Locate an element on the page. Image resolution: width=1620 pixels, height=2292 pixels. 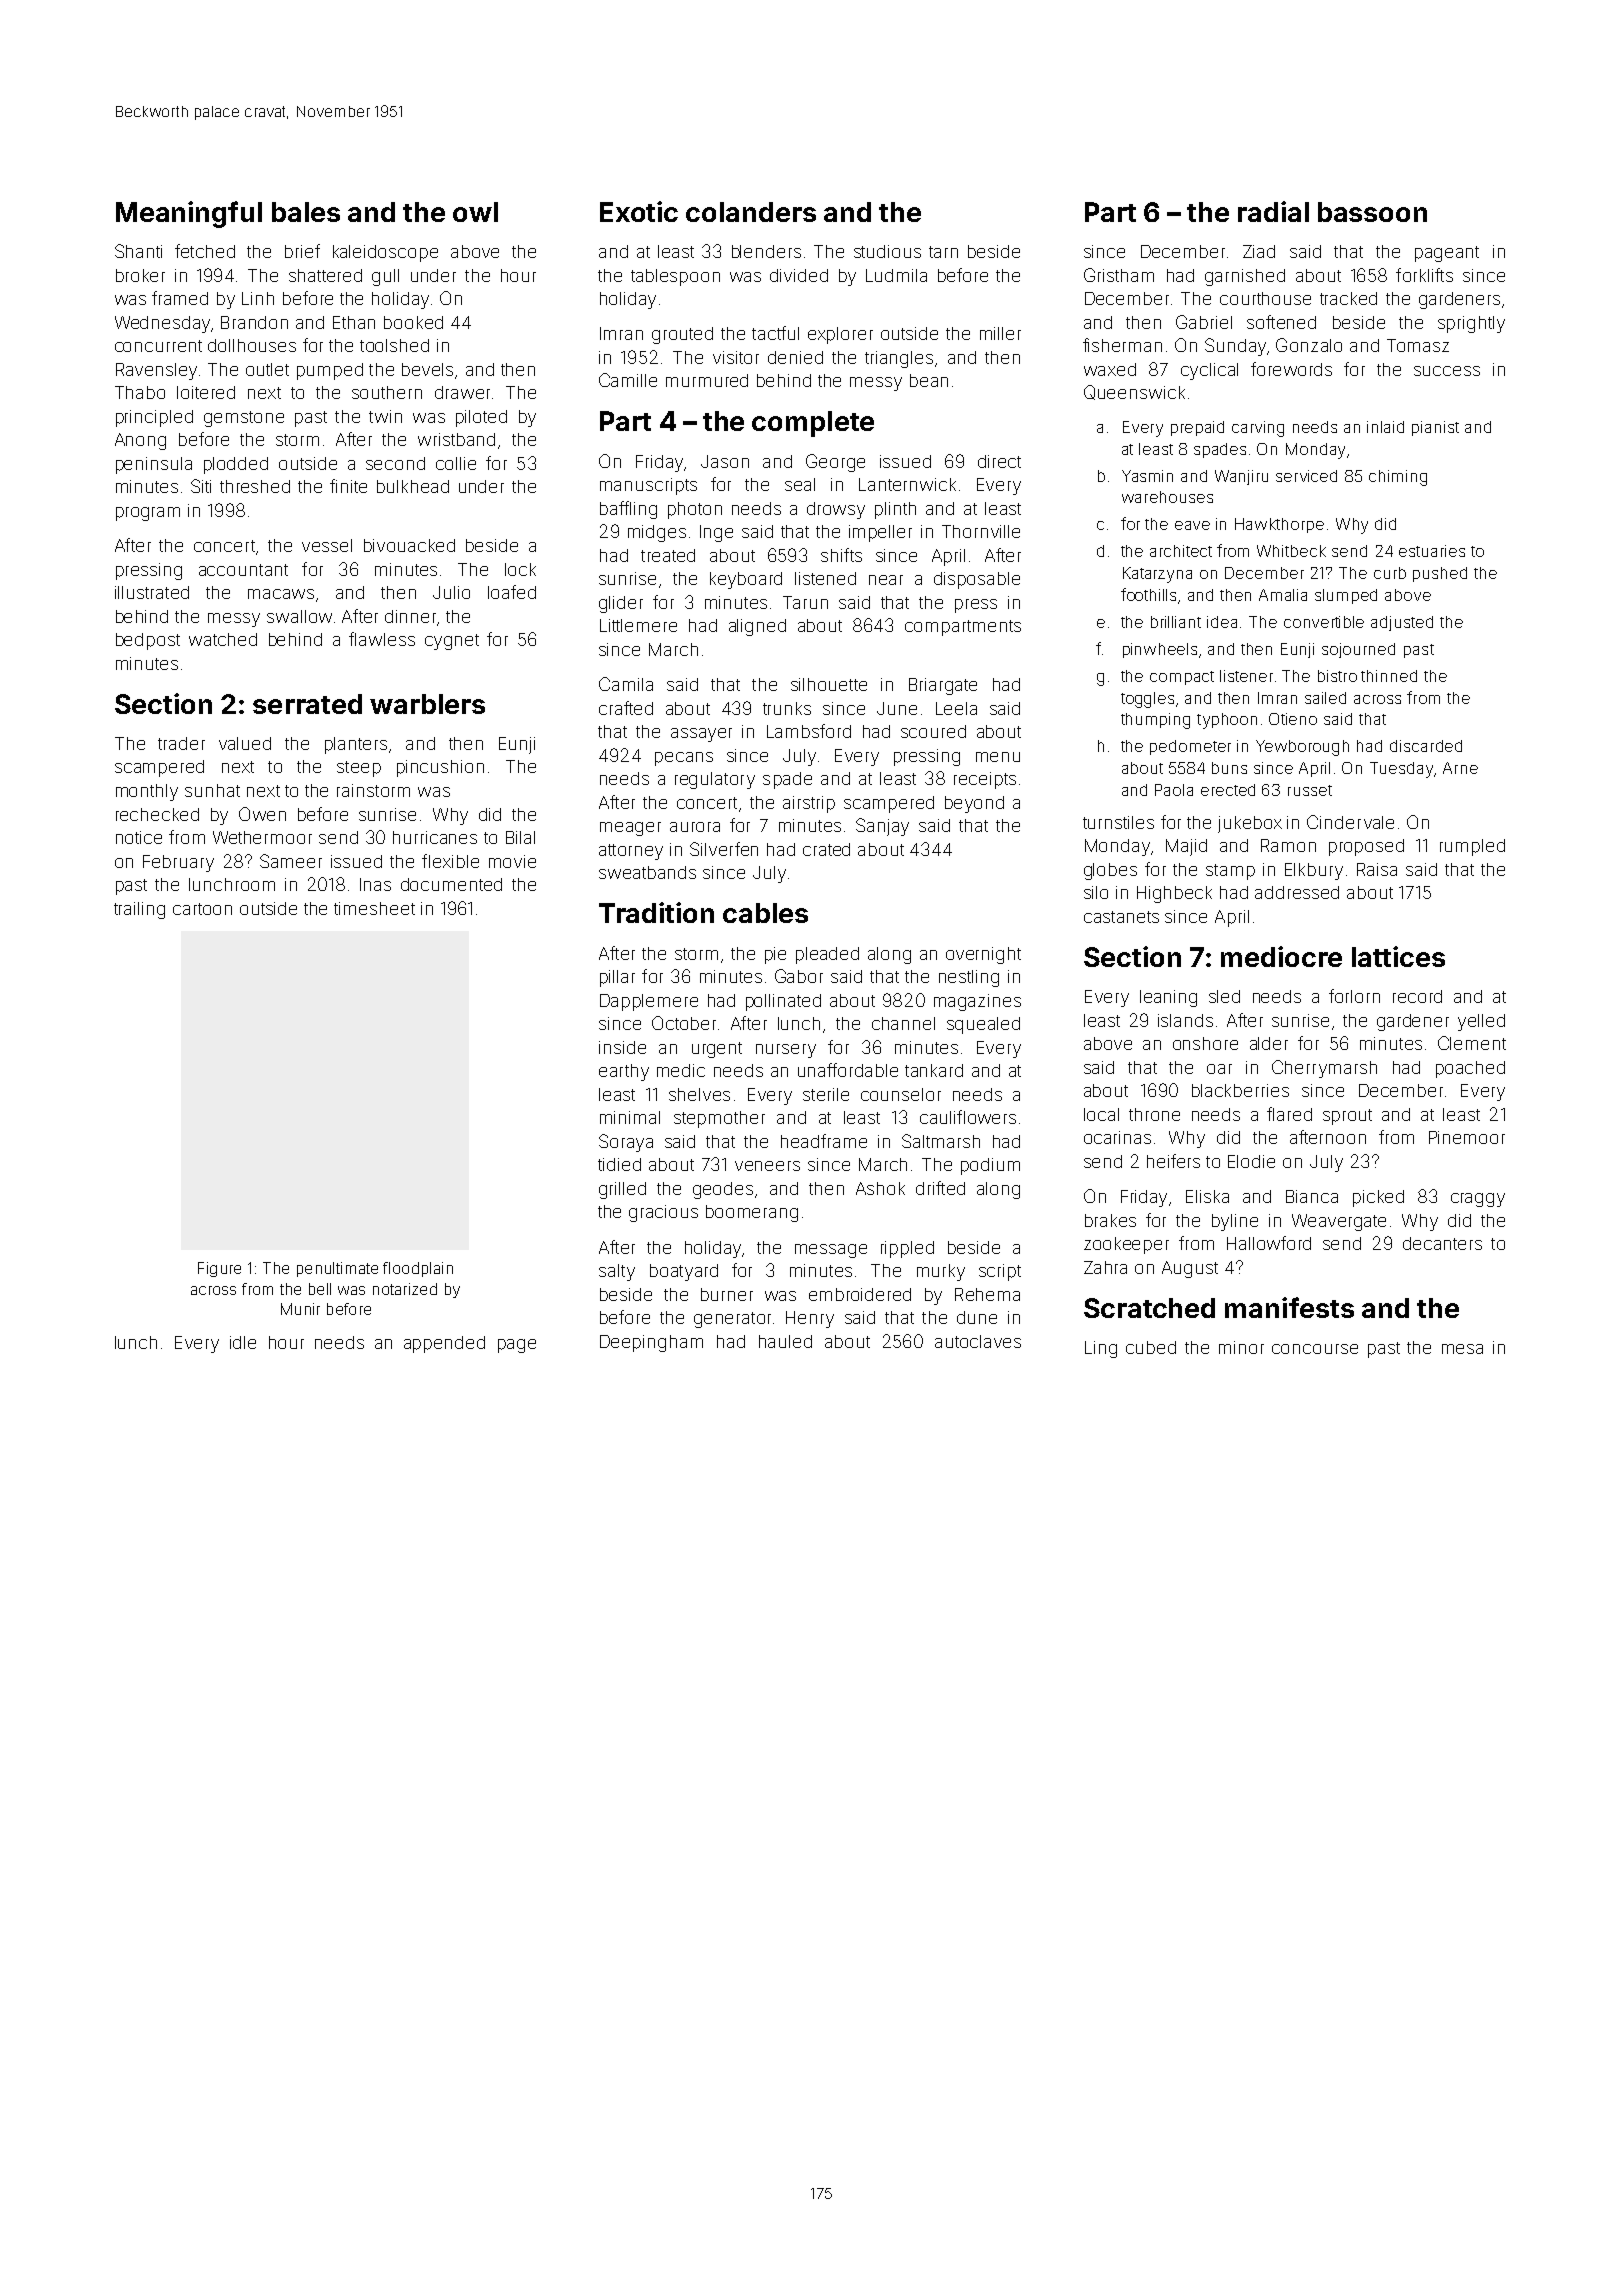
near is located at coordinates (886, 580).
